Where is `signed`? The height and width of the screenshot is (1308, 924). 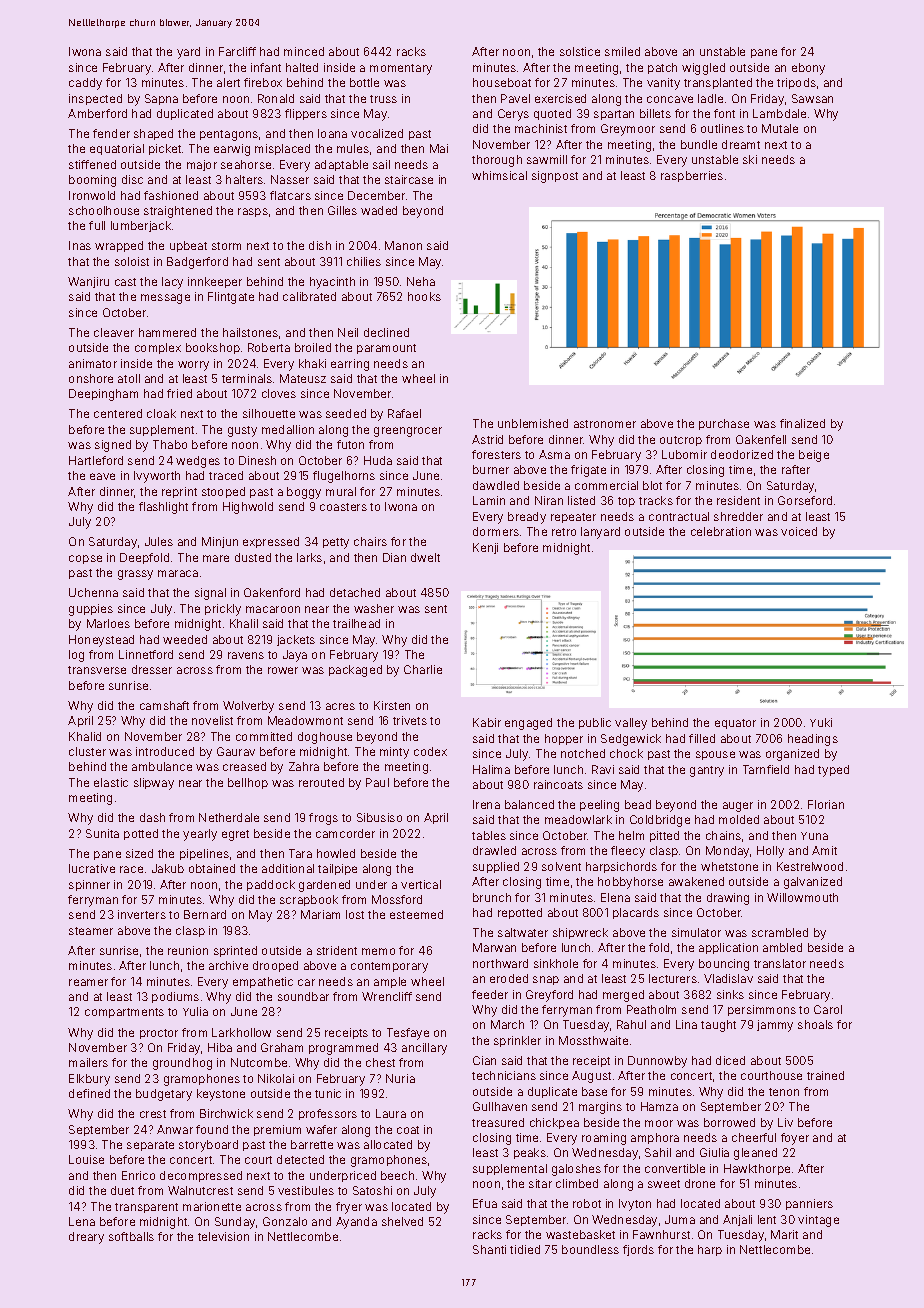 signed is located at coordinates (113, 446).
